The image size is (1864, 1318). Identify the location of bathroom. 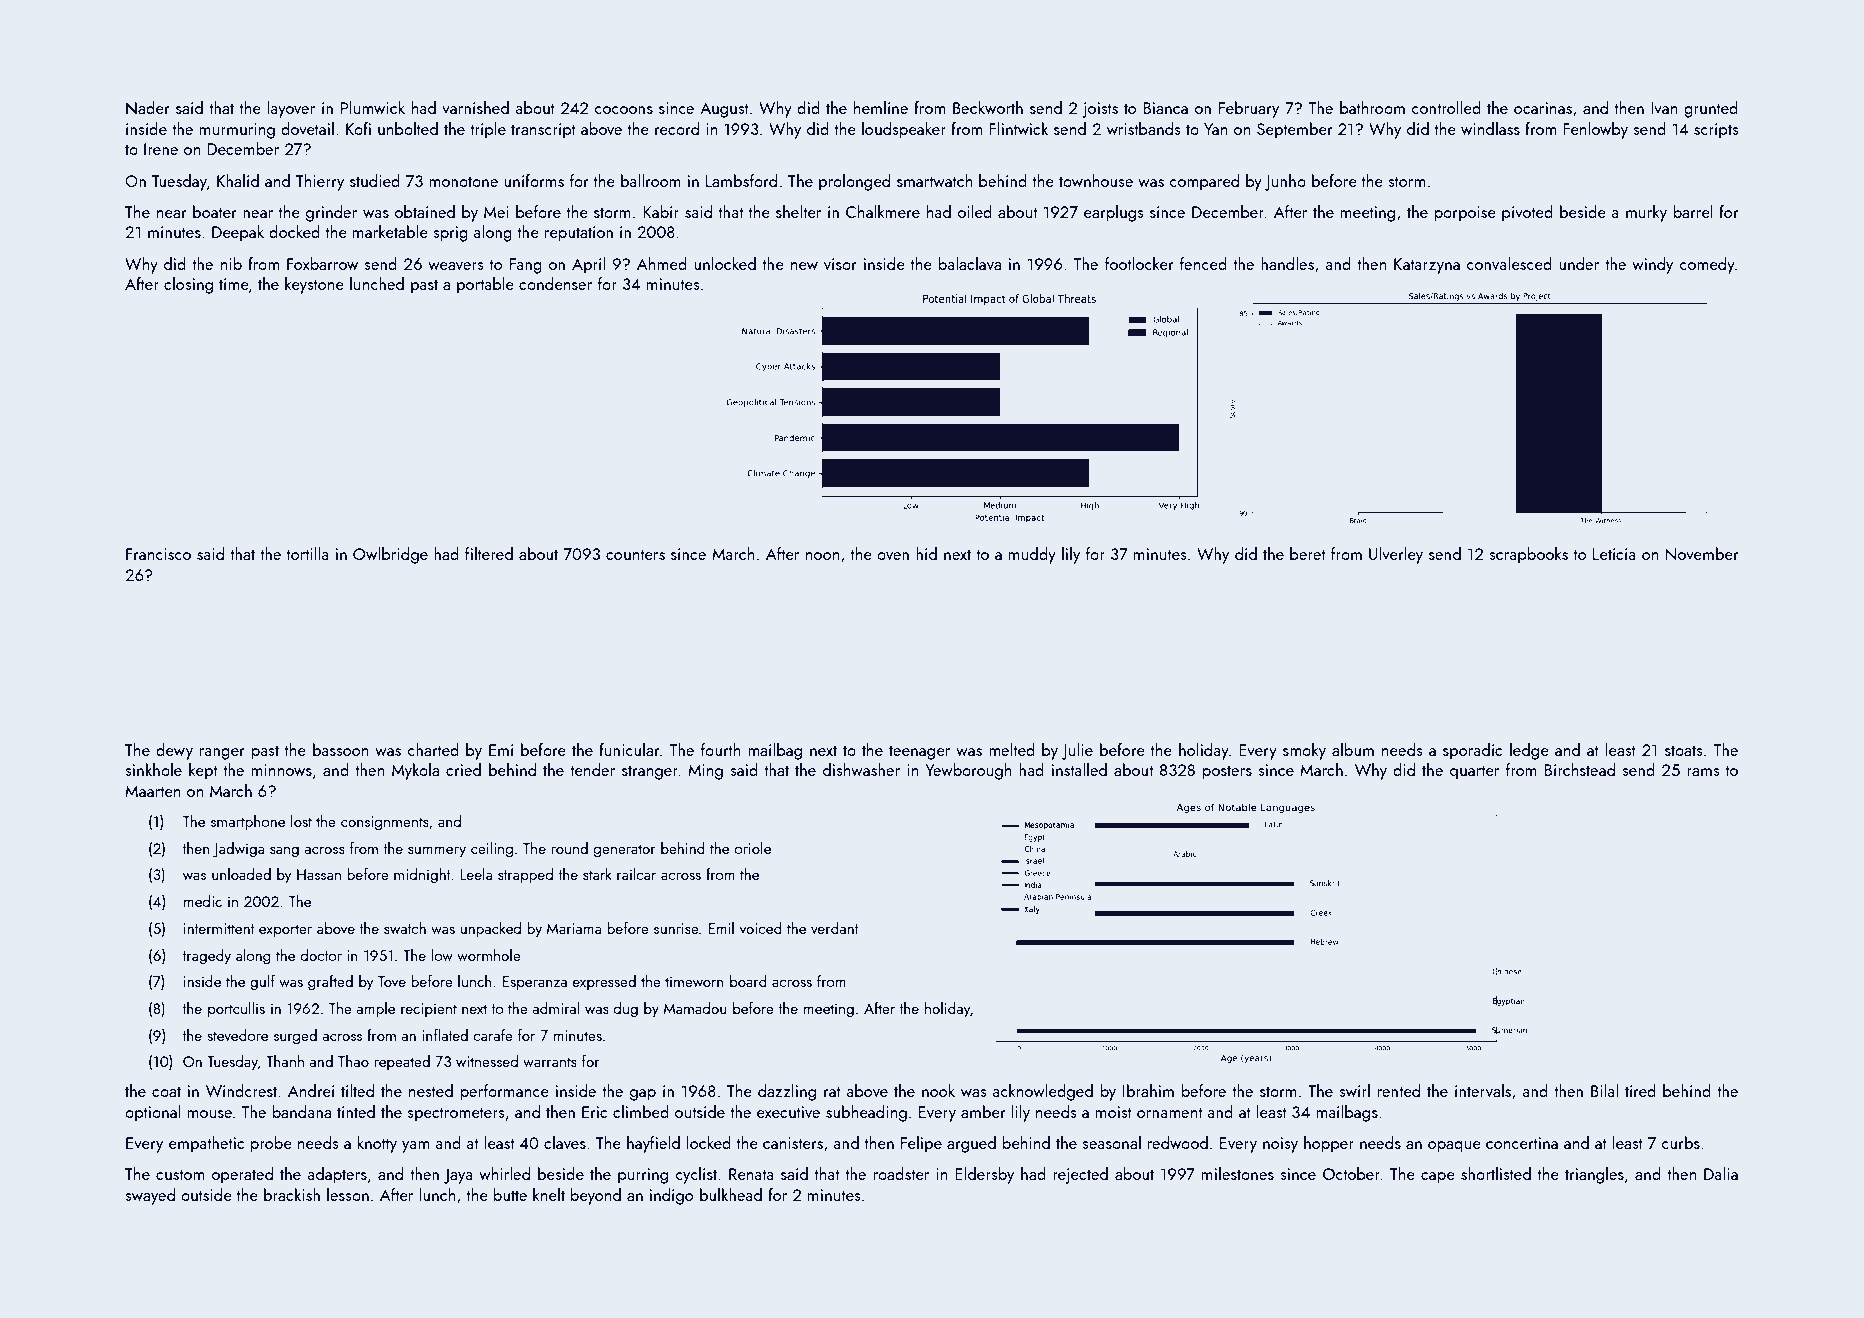
(1372, 107).
